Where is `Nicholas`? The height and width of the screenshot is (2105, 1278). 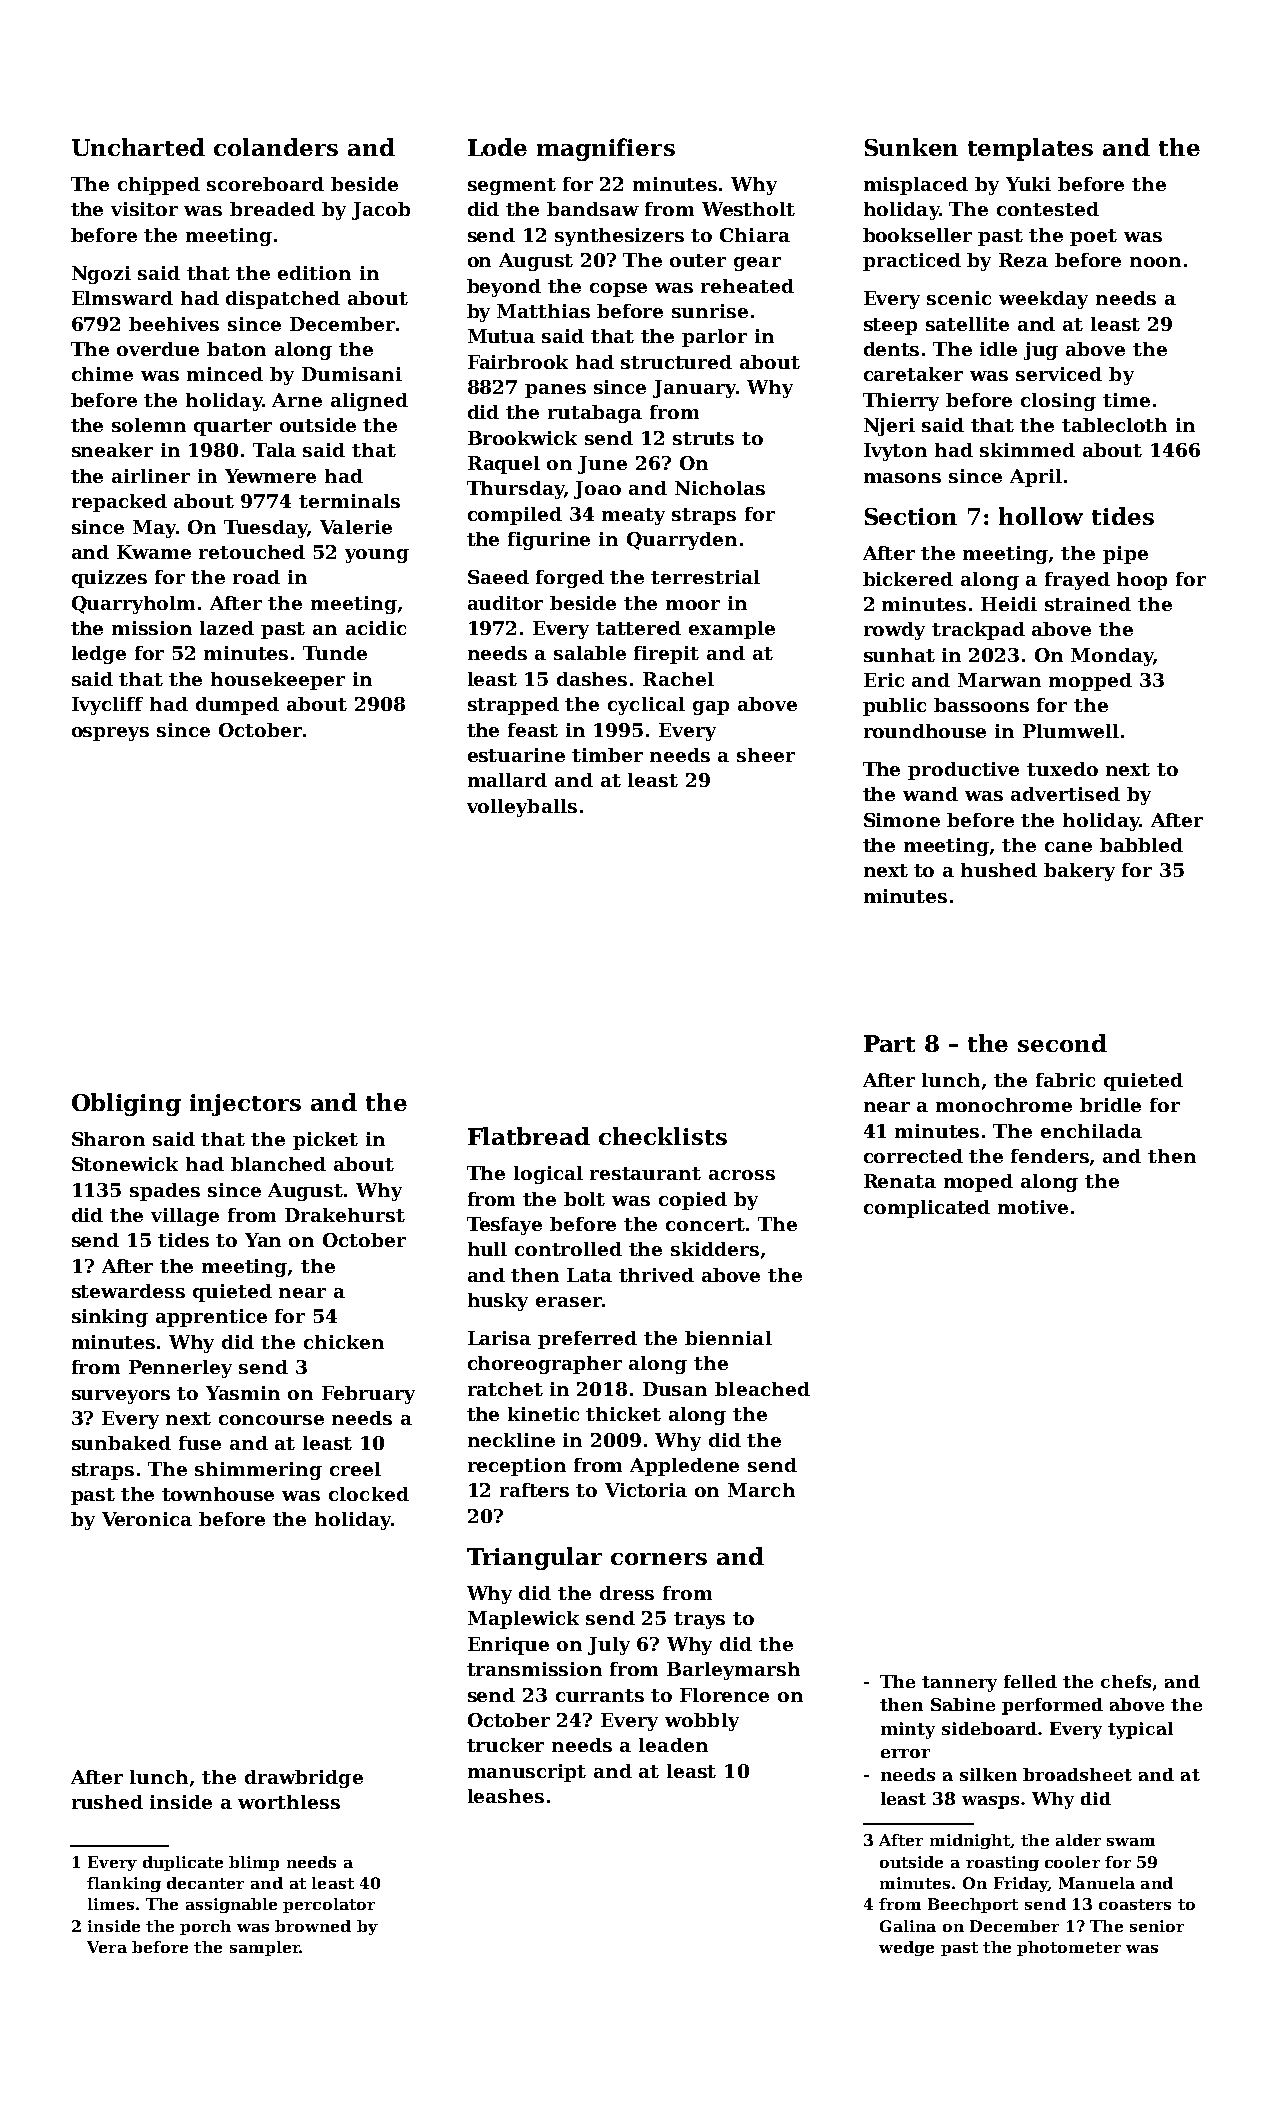 Nicholas is located at coordinates (720, 488).
